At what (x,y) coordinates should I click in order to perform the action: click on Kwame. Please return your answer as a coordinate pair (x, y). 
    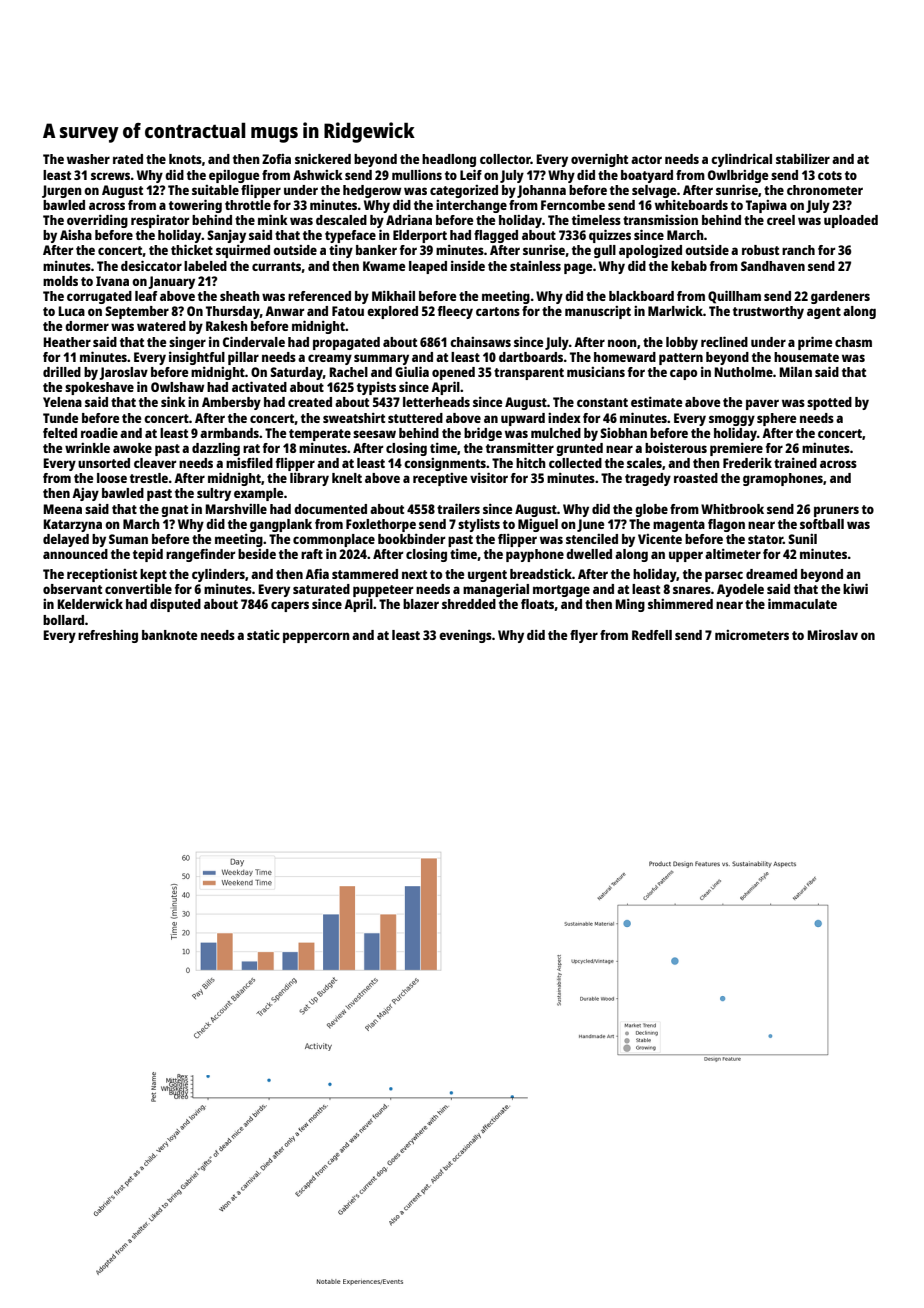
    Looking at the image, I should click on (384, 266).
